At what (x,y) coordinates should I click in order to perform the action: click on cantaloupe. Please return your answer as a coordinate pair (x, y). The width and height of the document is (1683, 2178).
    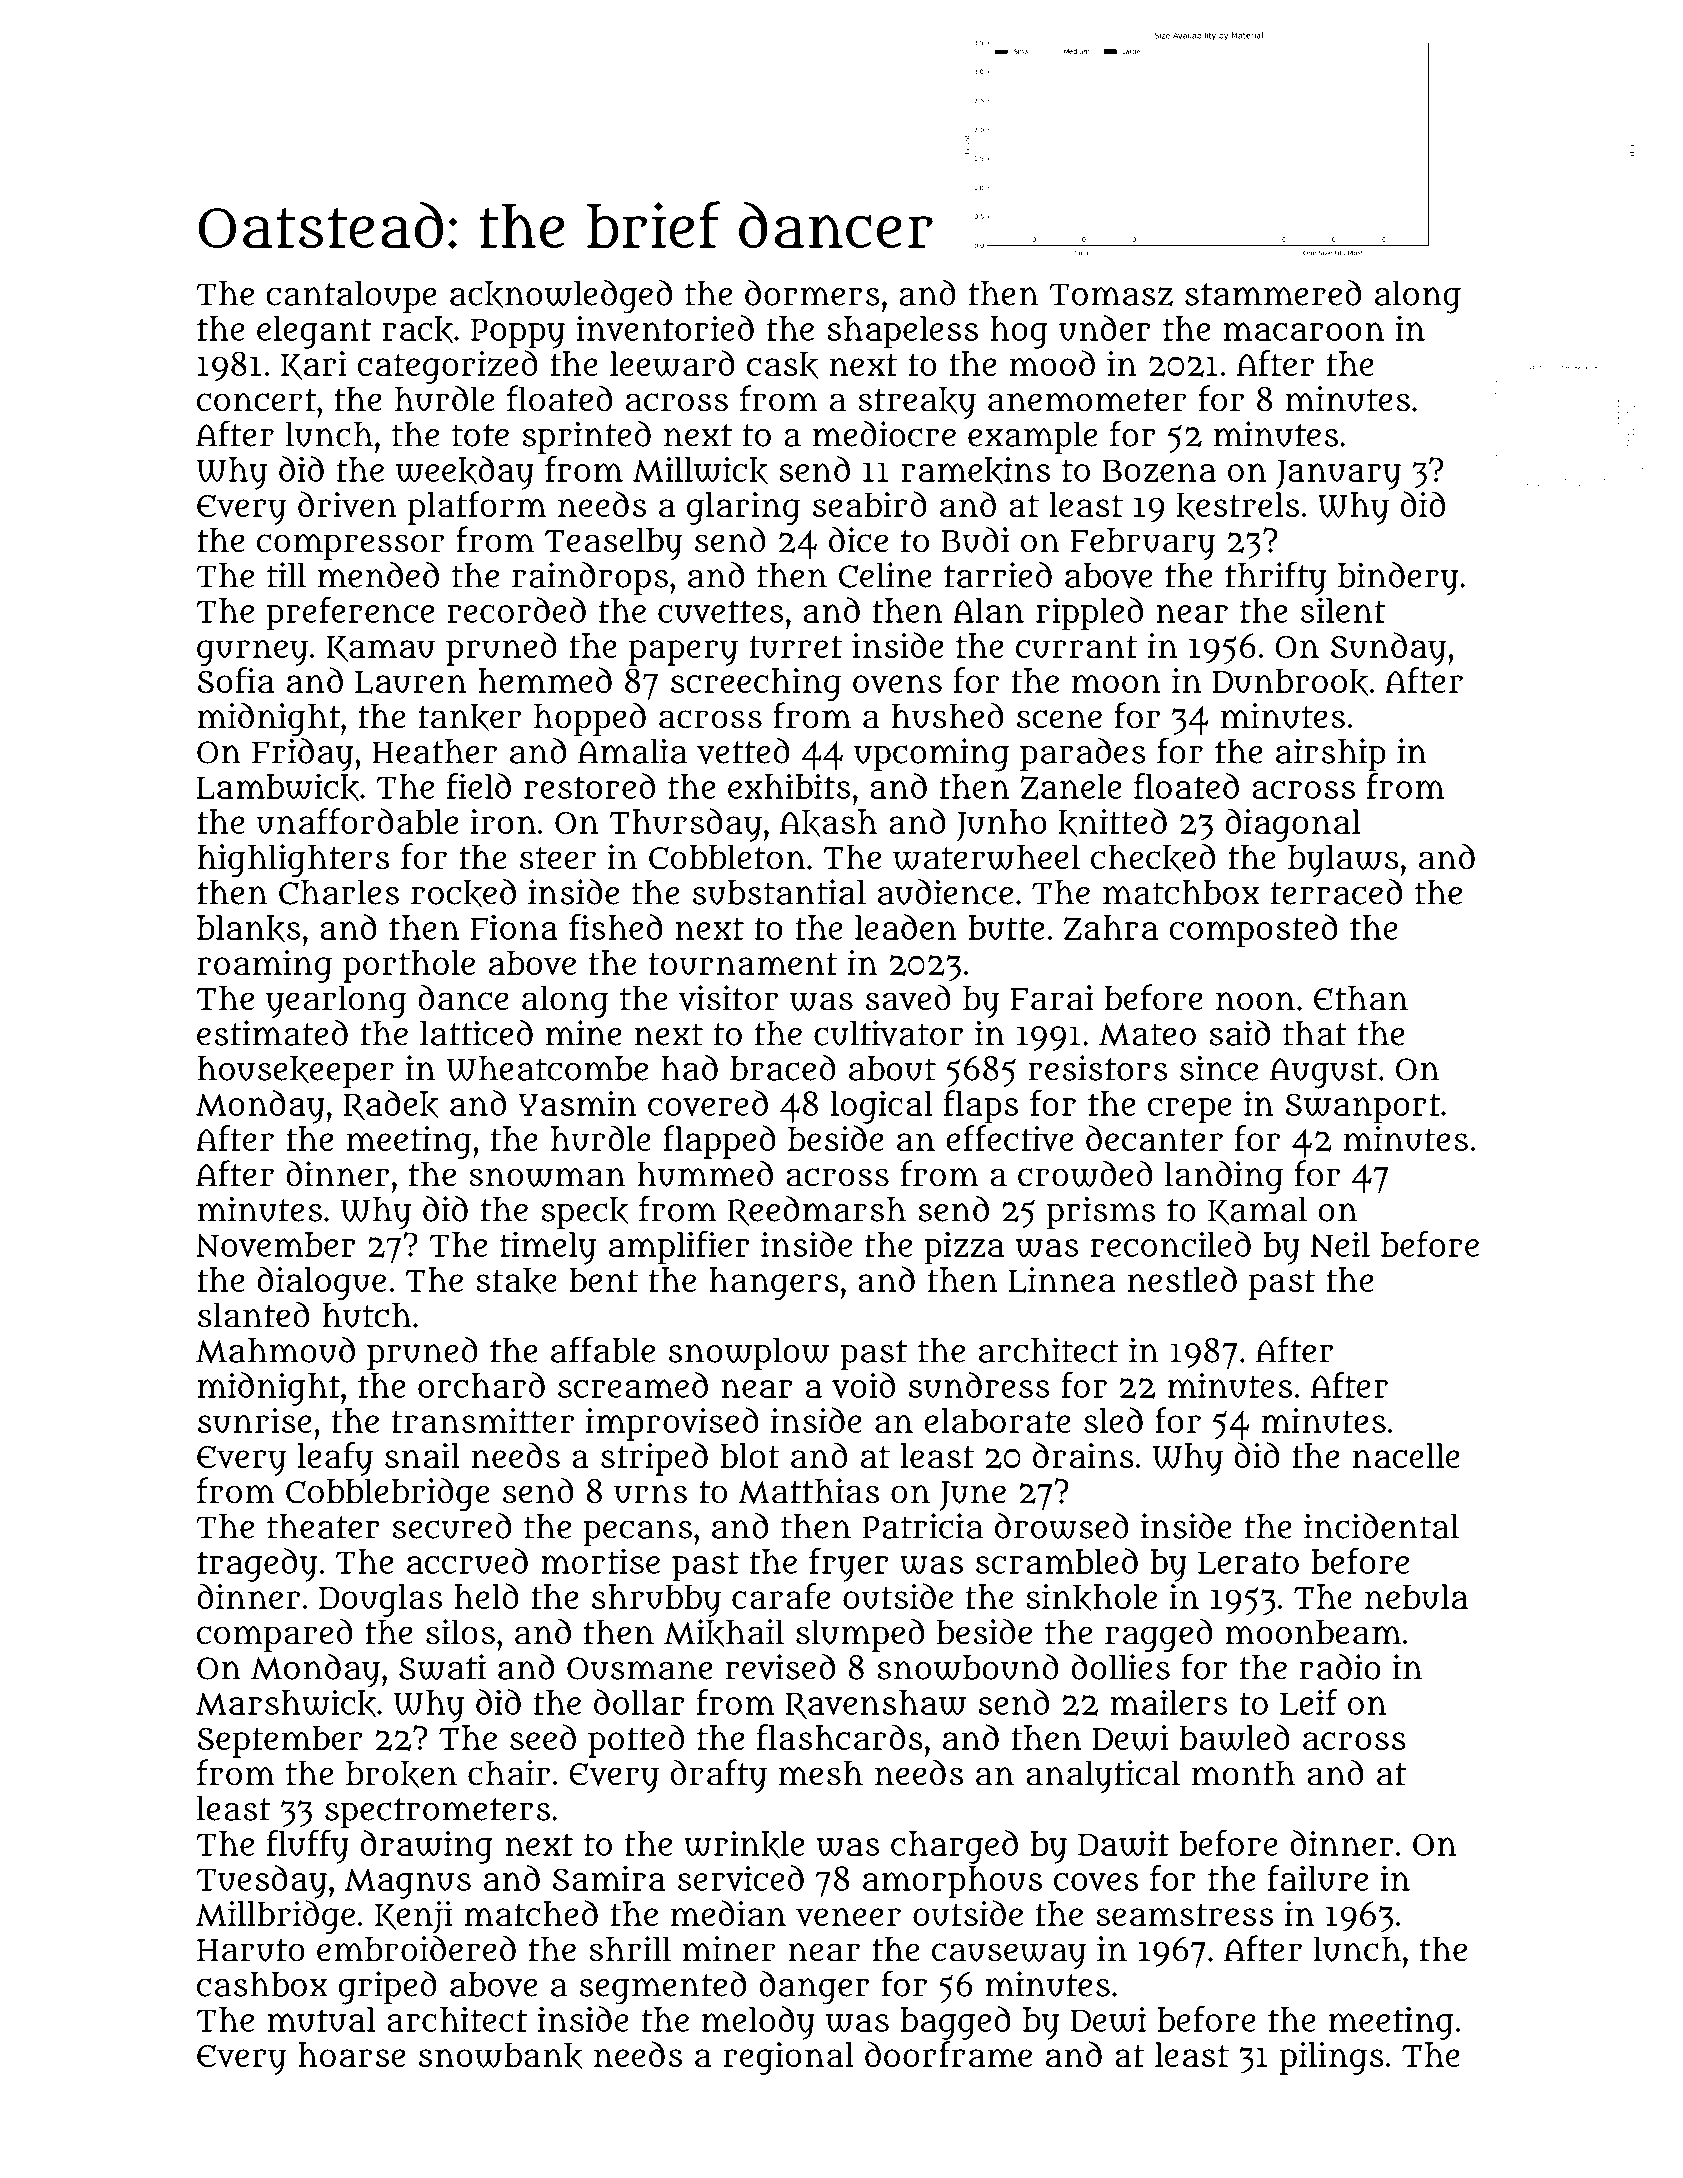
    Looking at the image, I should click on (351, 297).
